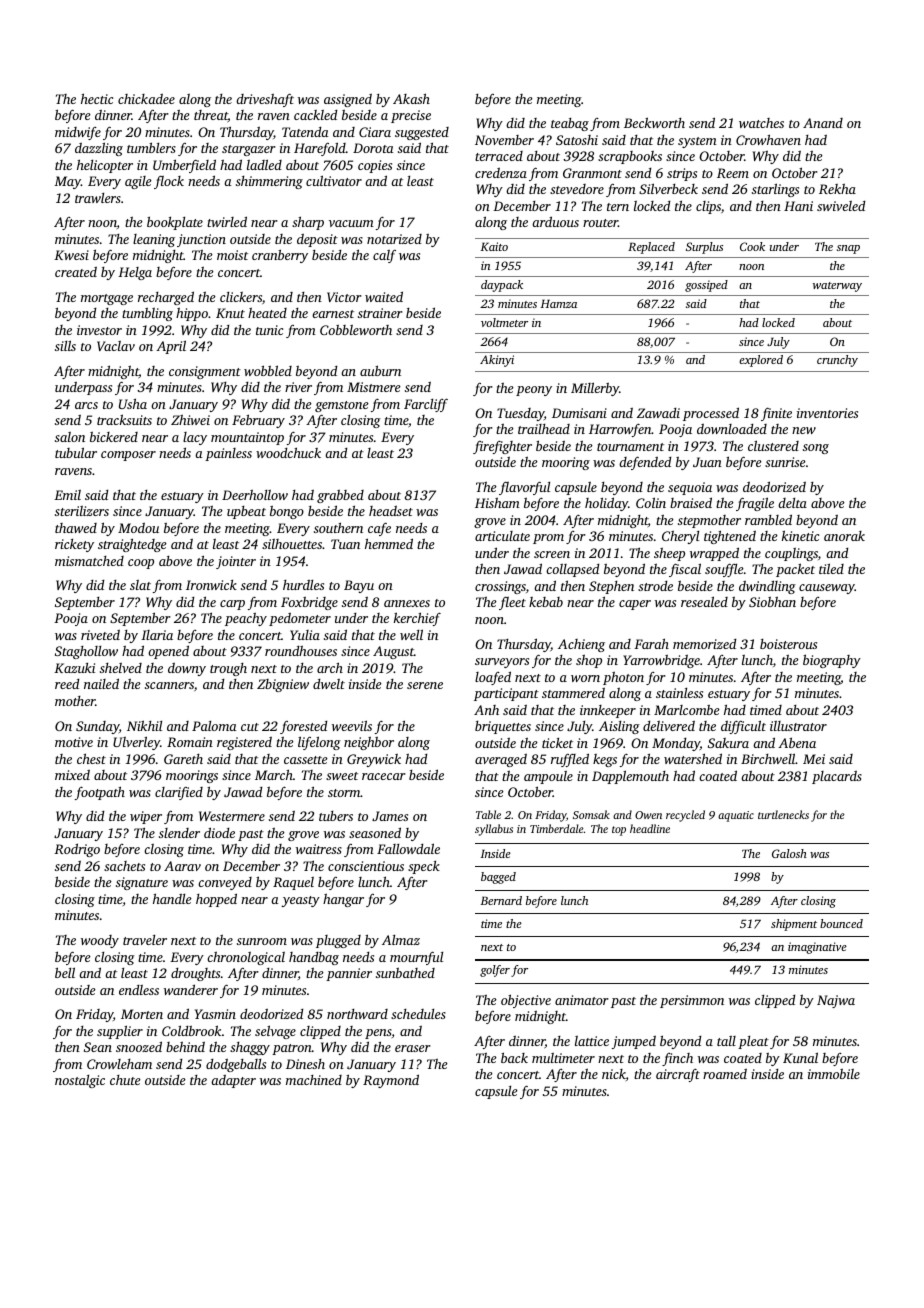 The height and width of the document is (1308, 924). Describe the element at coordinates (650, 828) in the document. I see `headline` at that location.
